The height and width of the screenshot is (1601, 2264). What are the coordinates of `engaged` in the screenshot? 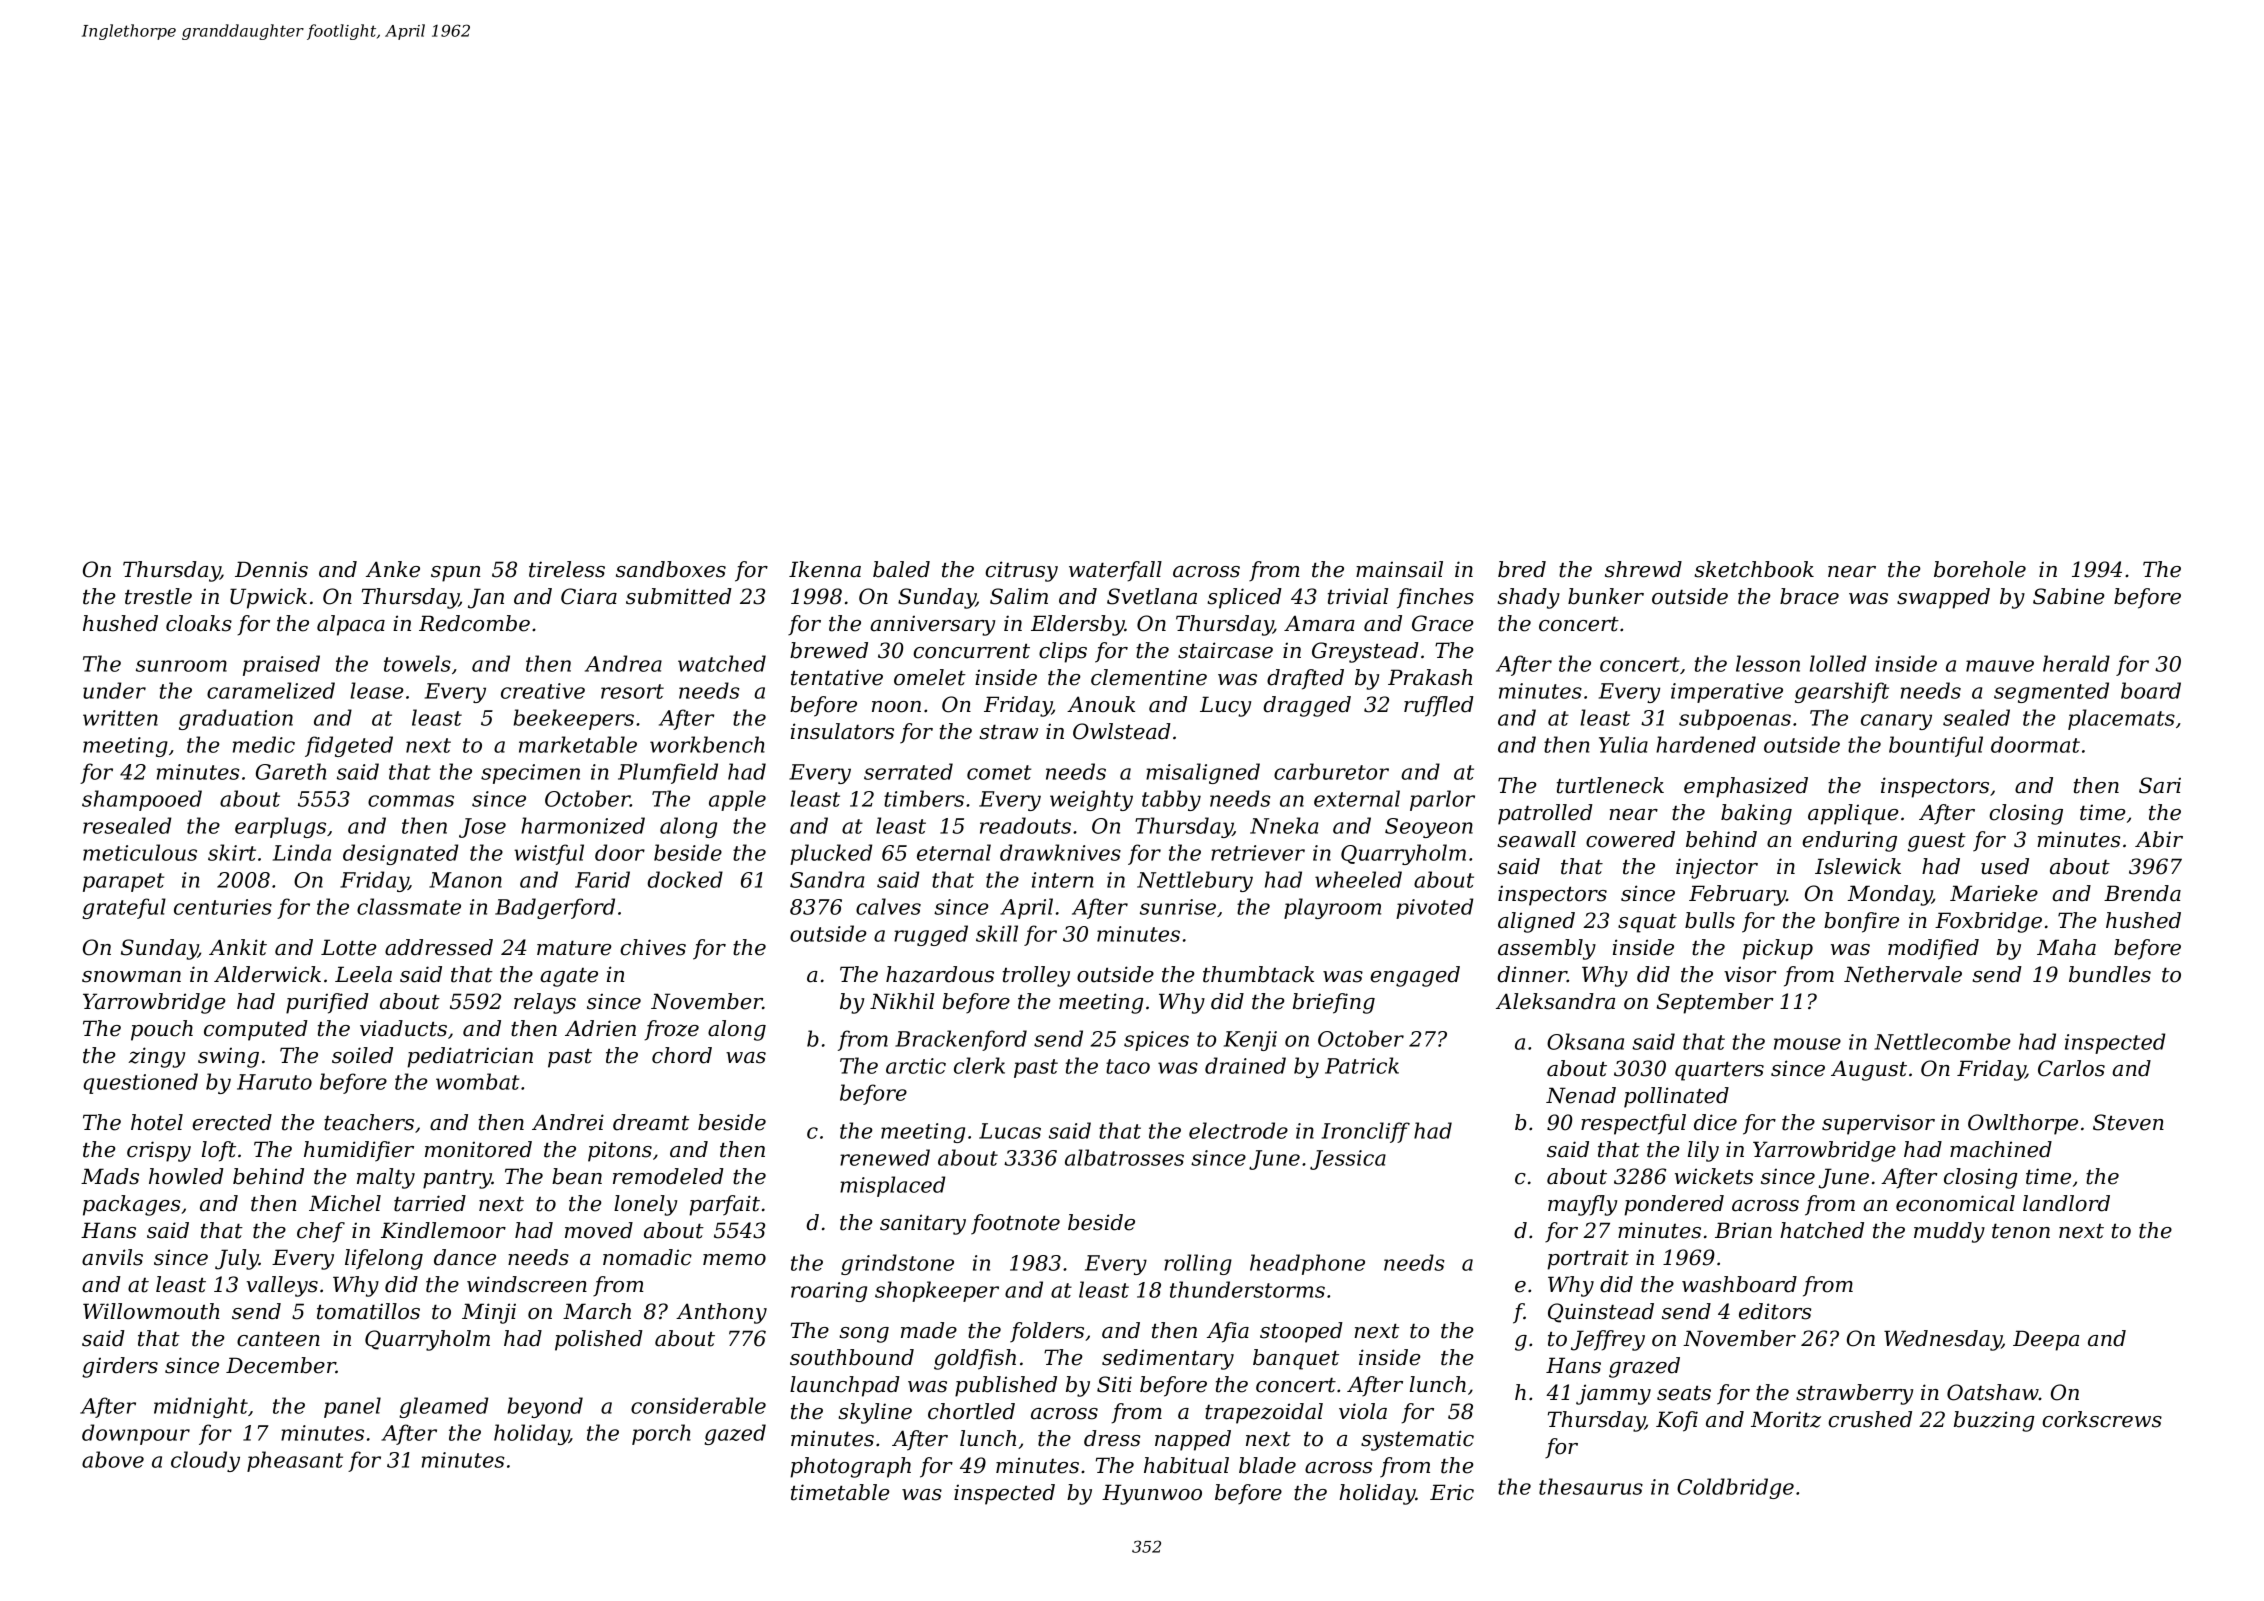 It's located at (1415, 976).
